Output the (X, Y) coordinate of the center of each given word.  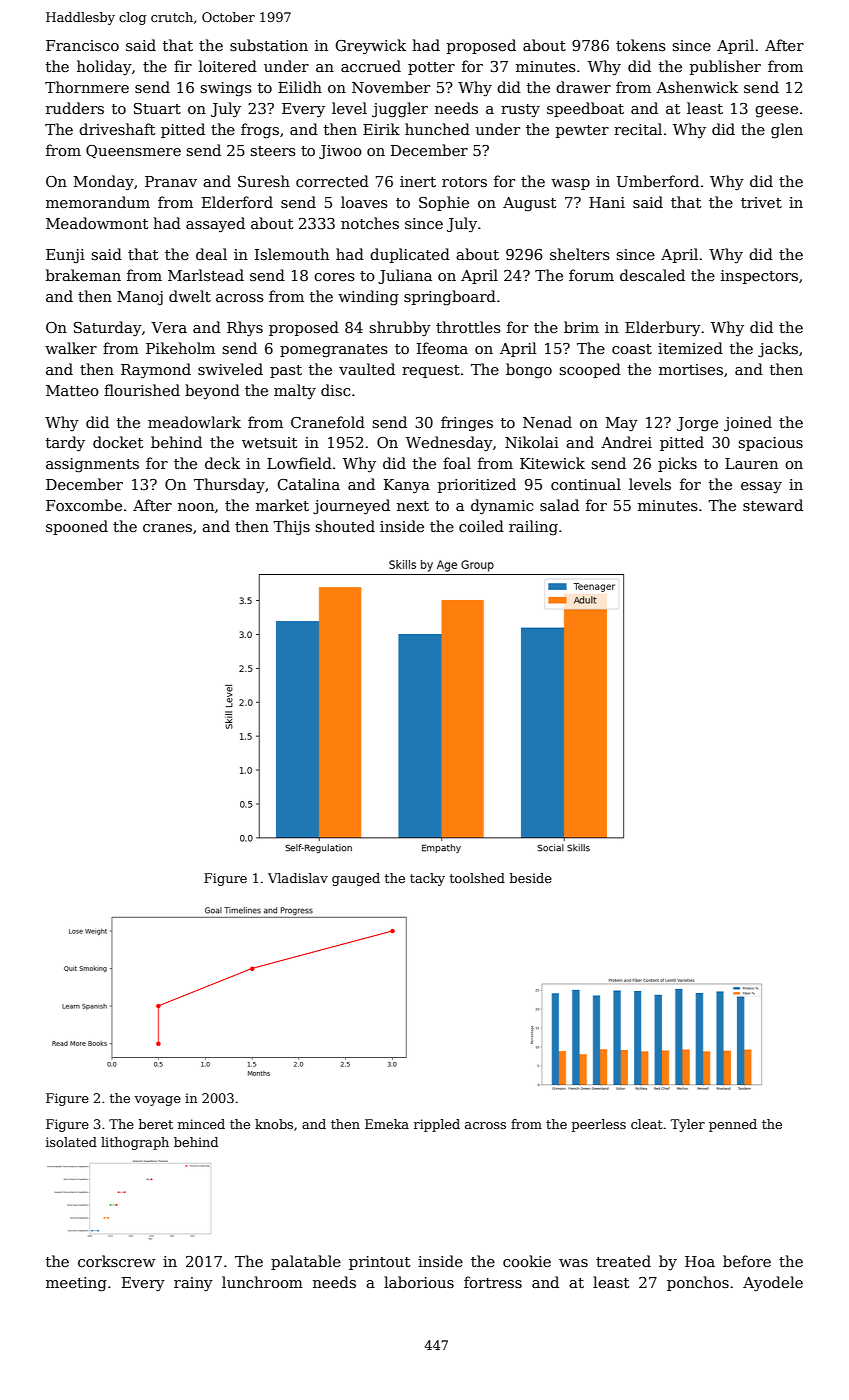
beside (531, 878)
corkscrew (116, 1261)
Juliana (405, 276)
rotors (464, 182)
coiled (481, 526)
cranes (167, 528)
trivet (761, 202)
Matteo (72, 390)
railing (533, 528)
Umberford (657, 181)
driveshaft (117, 129)
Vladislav (298, 878)
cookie (527, 1261)
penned (733, 1125)
